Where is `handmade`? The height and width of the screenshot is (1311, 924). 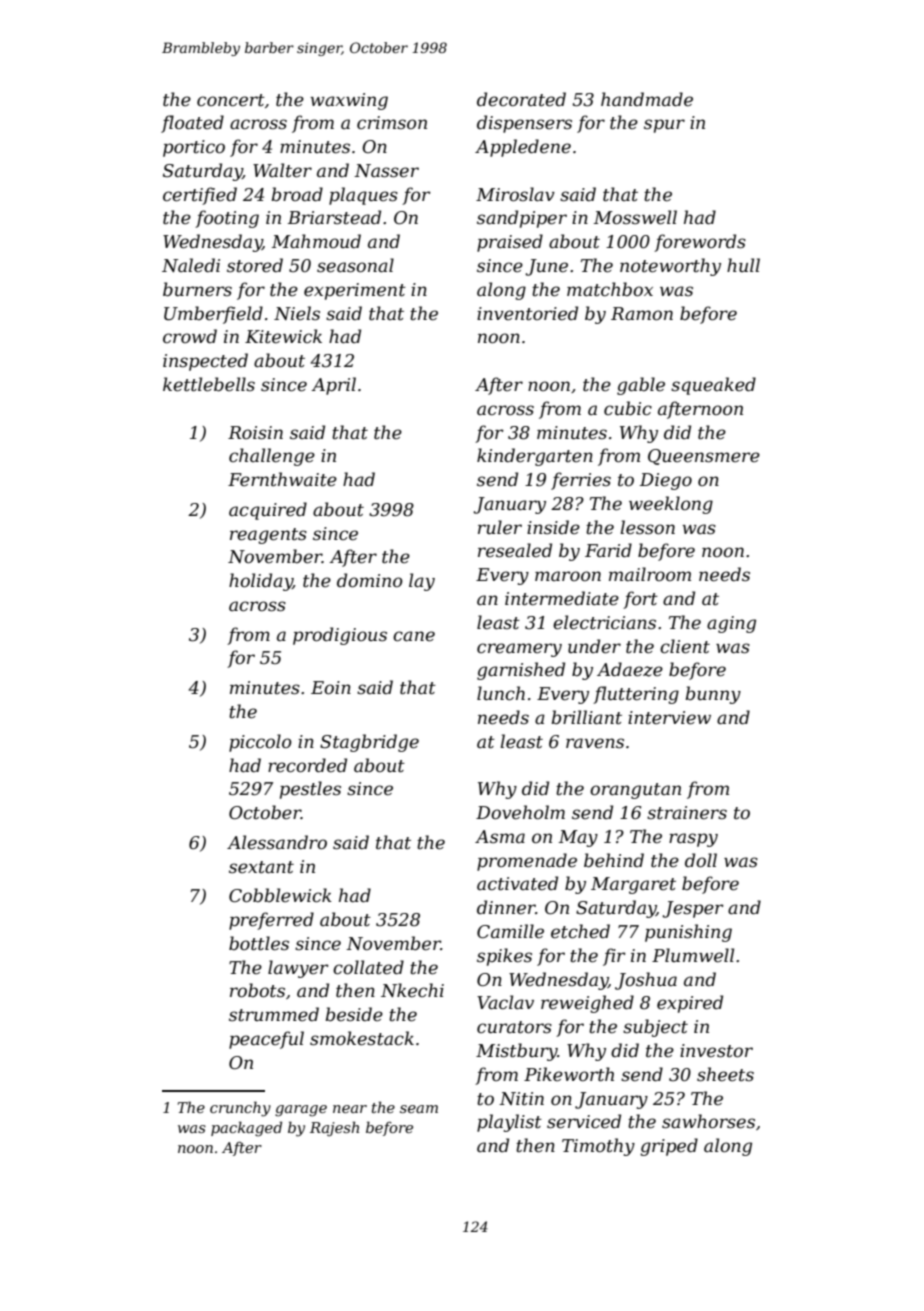 handmade is located at coordinates (647, 99).
